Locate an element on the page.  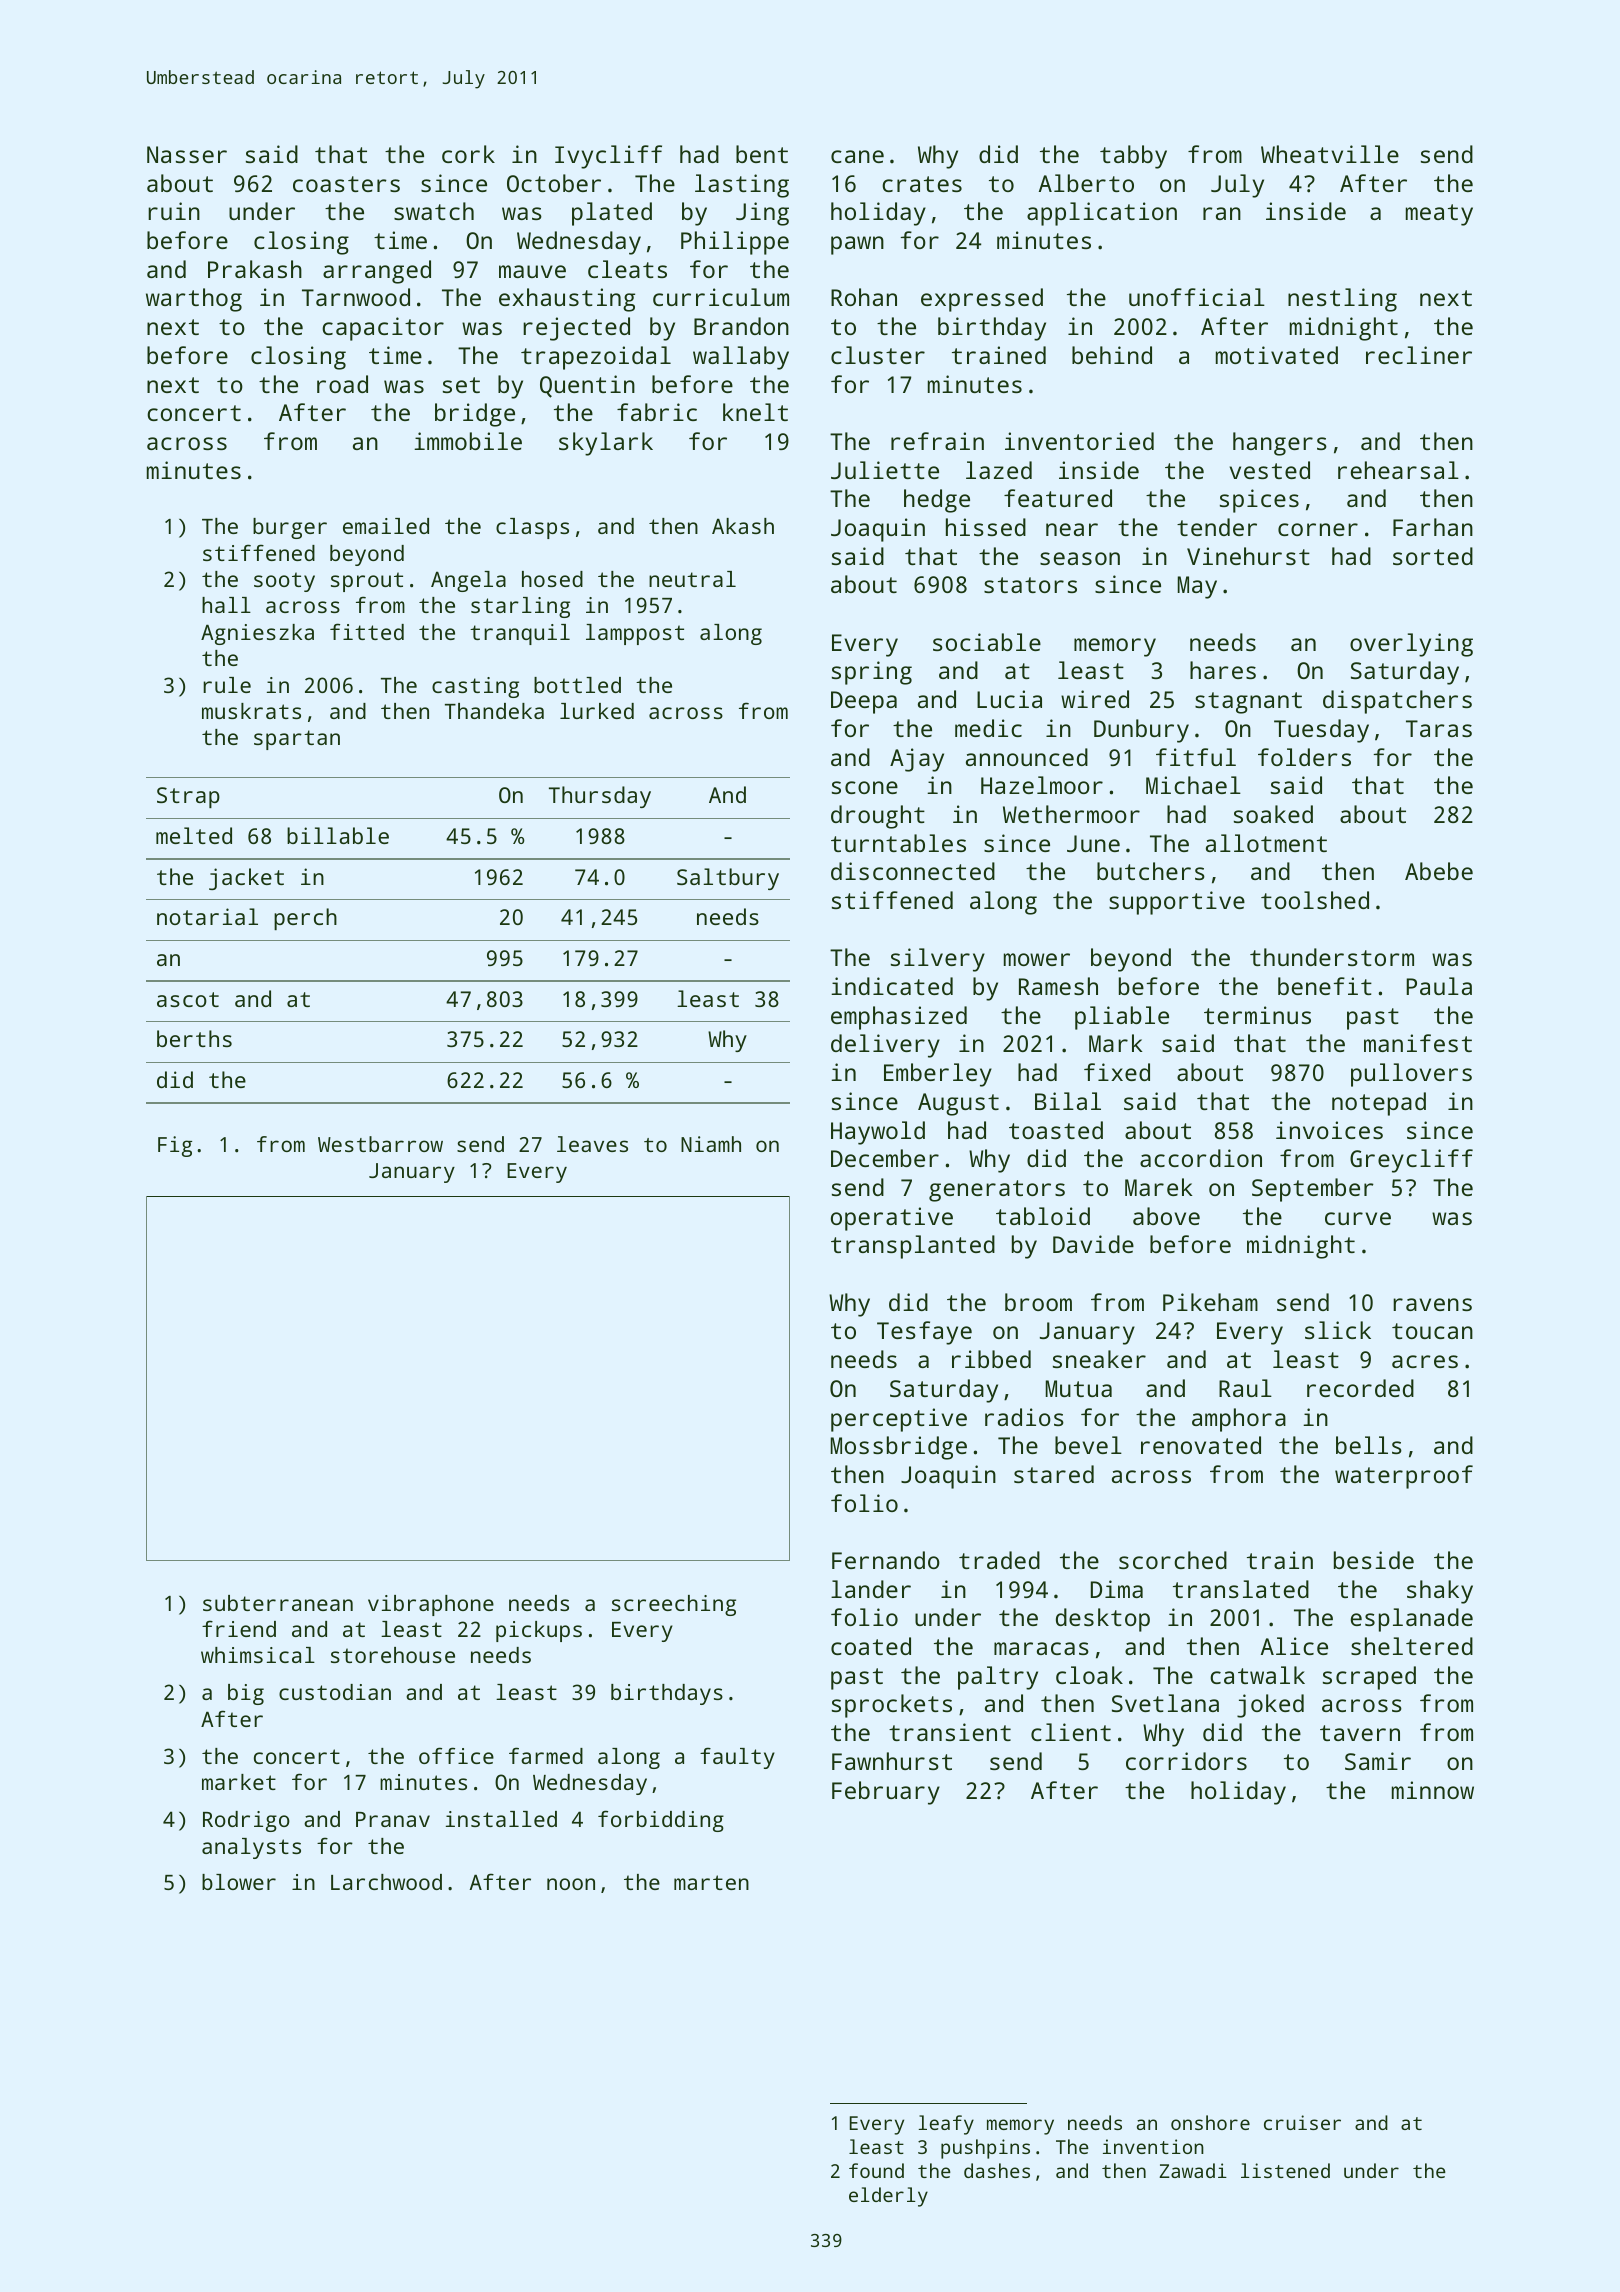
Wheatville is located at coordinates (1330, 154).
